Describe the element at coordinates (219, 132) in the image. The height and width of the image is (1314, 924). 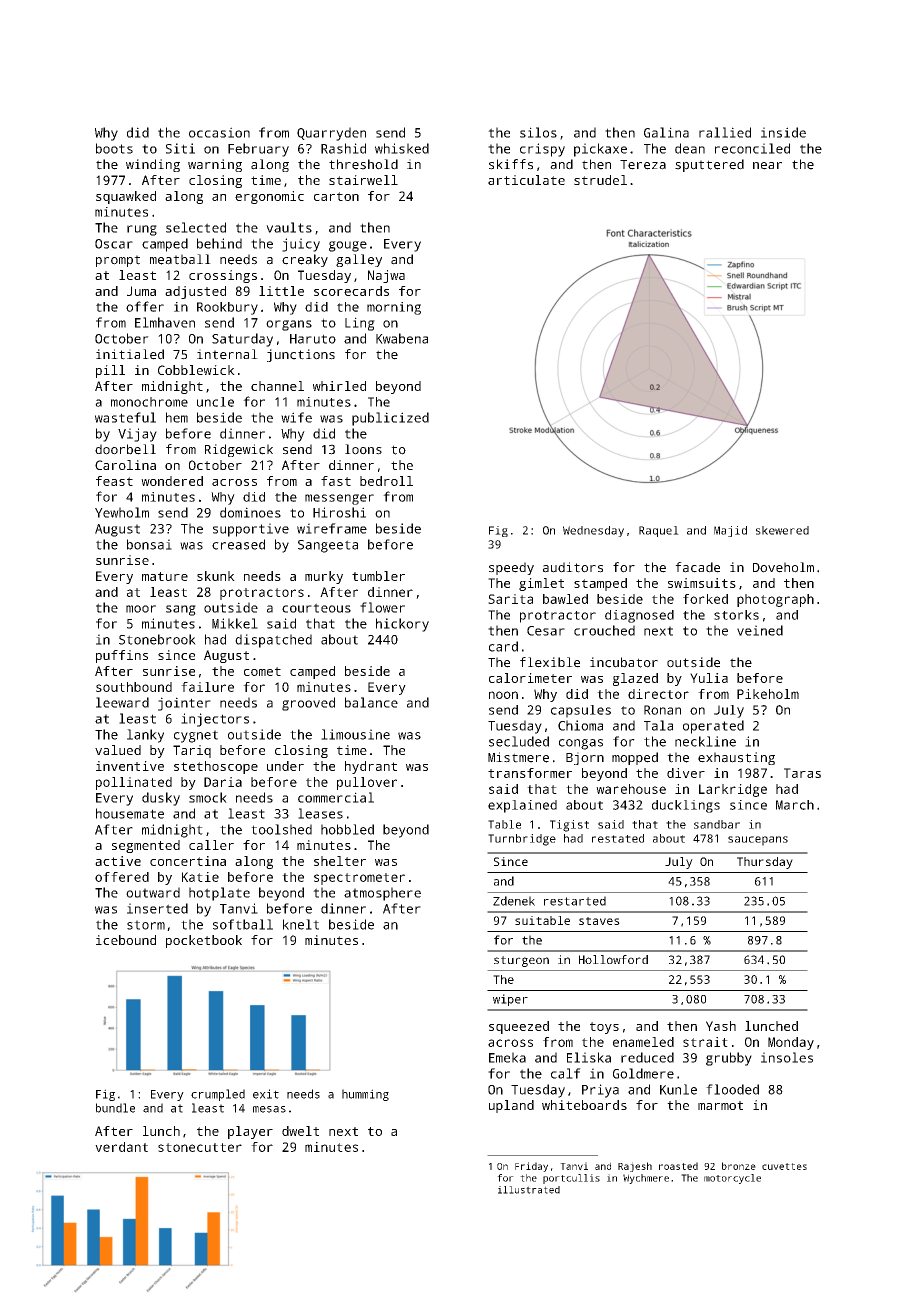
I see `occasion` at that location.
